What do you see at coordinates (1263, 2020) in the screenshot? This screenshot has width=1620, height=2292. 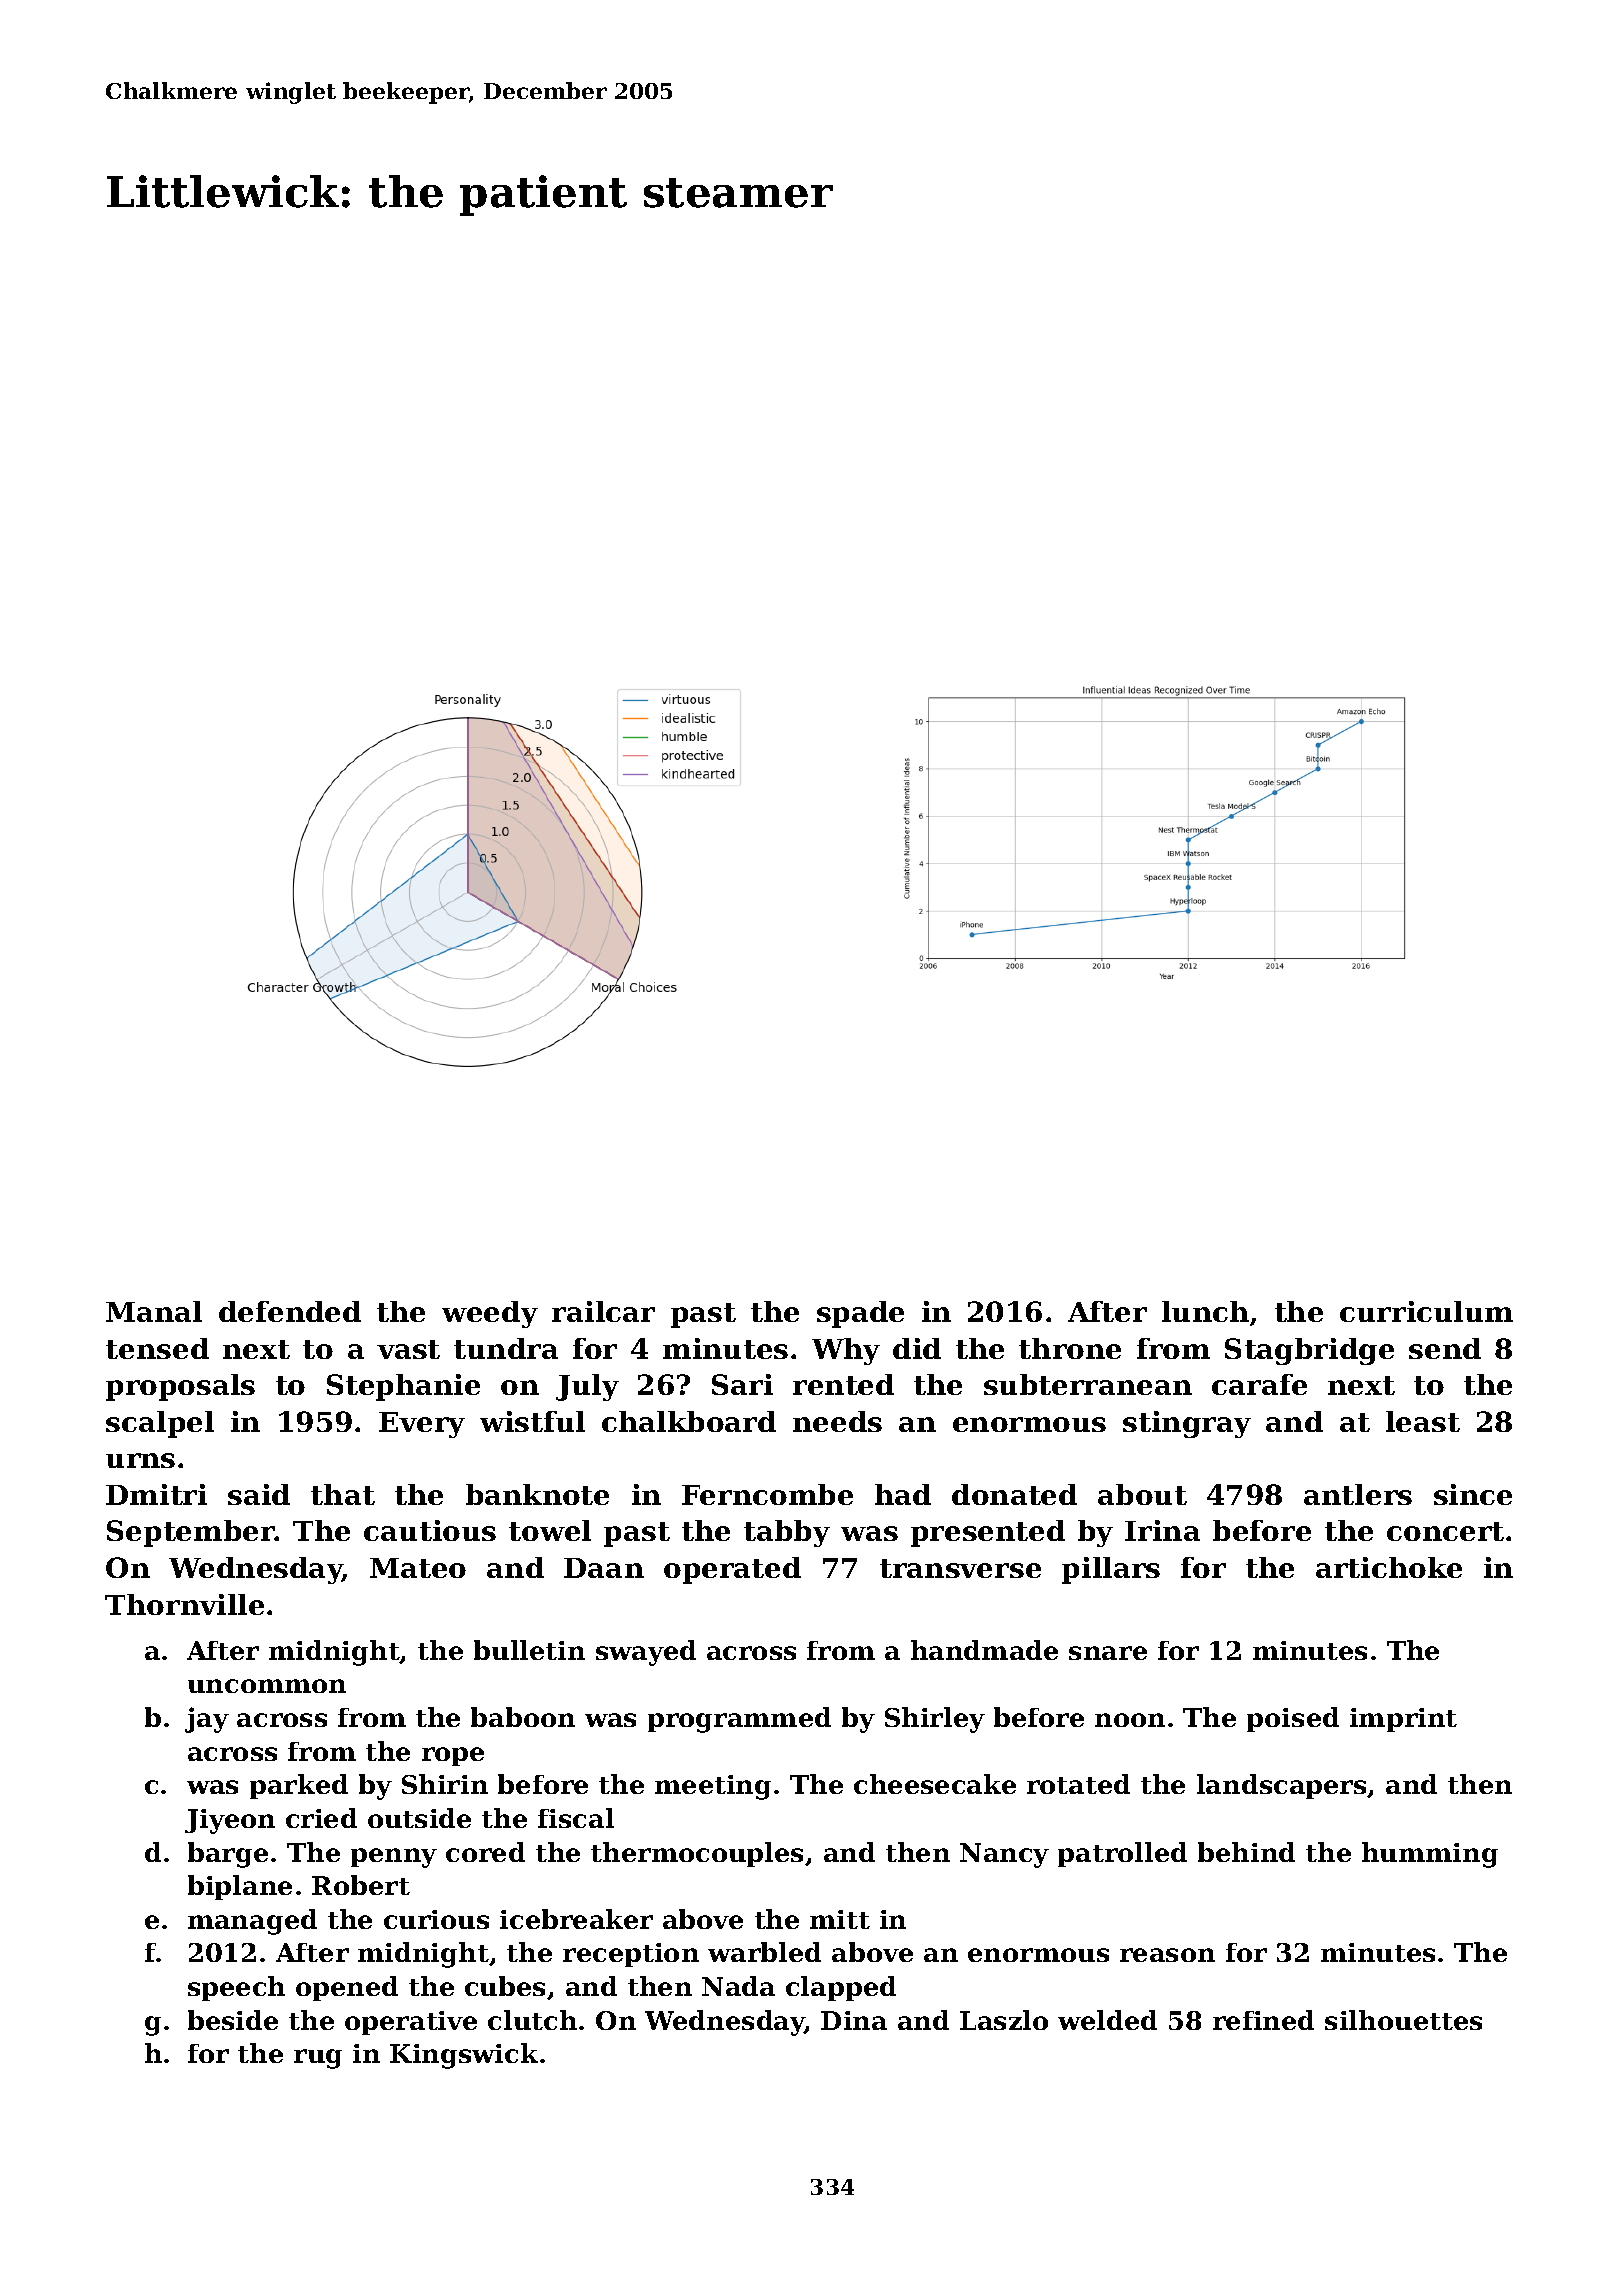 I see `refined` at bounding box center [1263, 2020].
